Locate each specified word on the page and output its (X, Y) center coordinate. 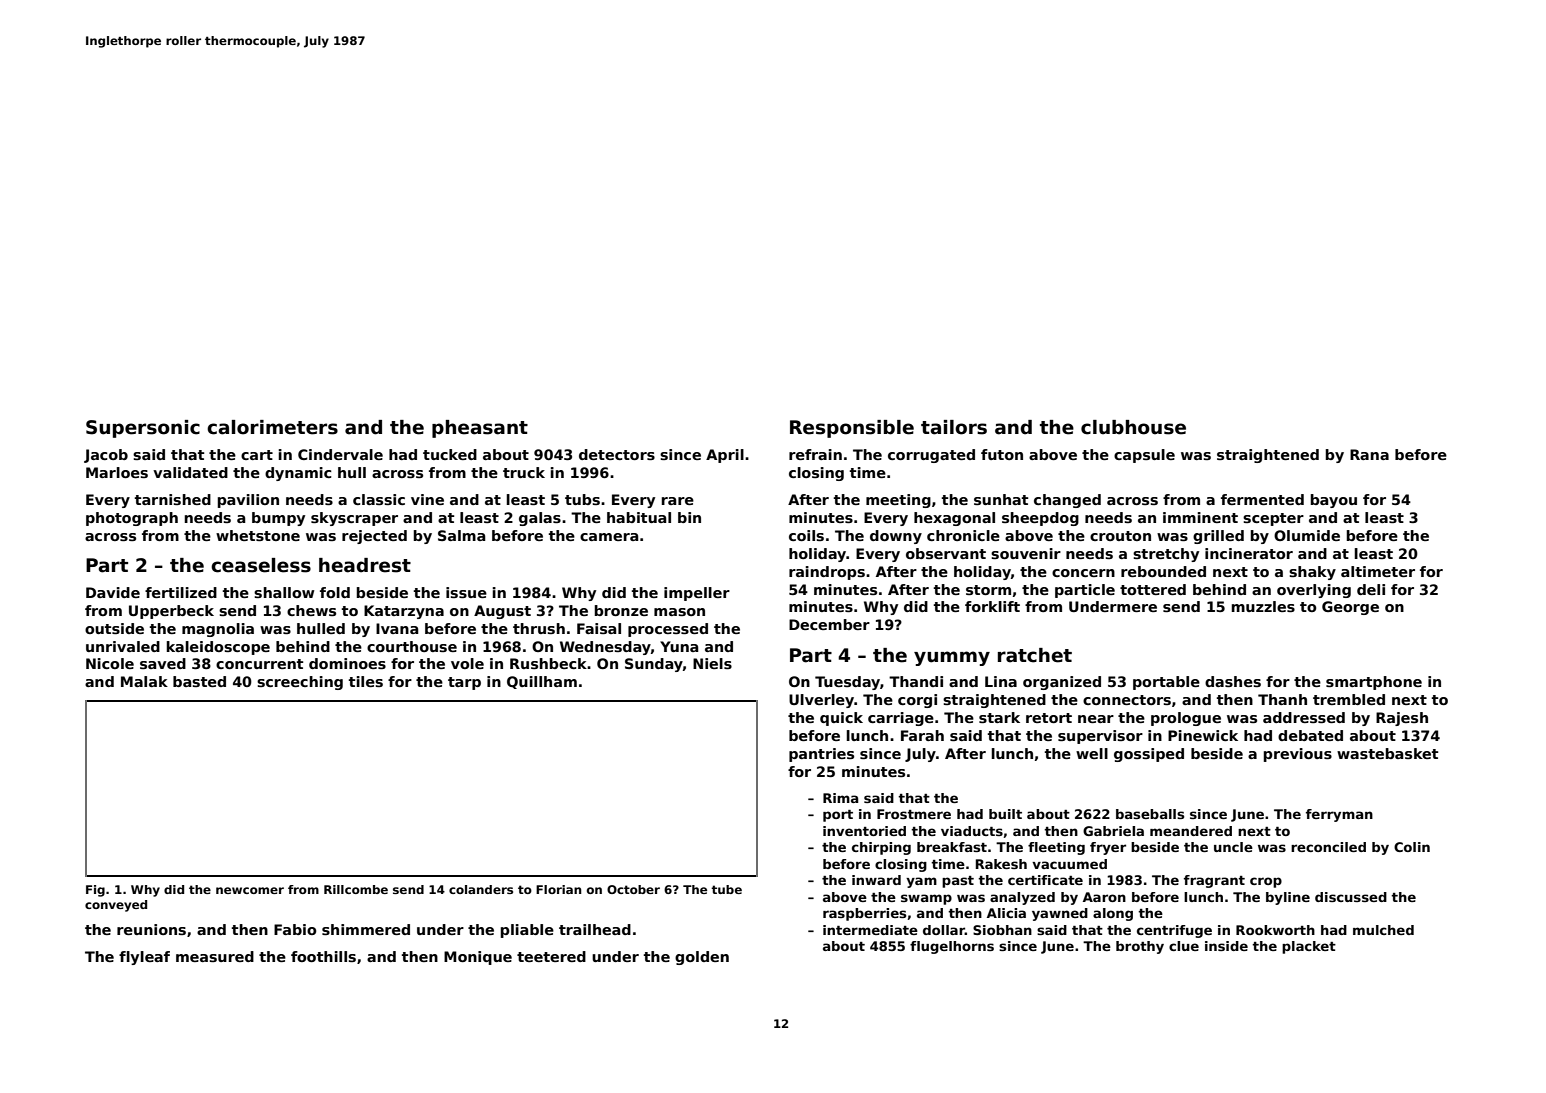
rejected (374, 537)
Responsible (852, 429)
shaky (1312, 573)
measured (215, 956)
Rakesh (1001, 864)
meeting (898, 501)
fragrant (1214, 881)
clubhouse (1133, 427)
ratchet (1035, 655)
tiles (366, 681)
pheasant (480, 429)
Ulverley (821, 701)
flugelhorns (952, 947)
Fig (95, 891)
